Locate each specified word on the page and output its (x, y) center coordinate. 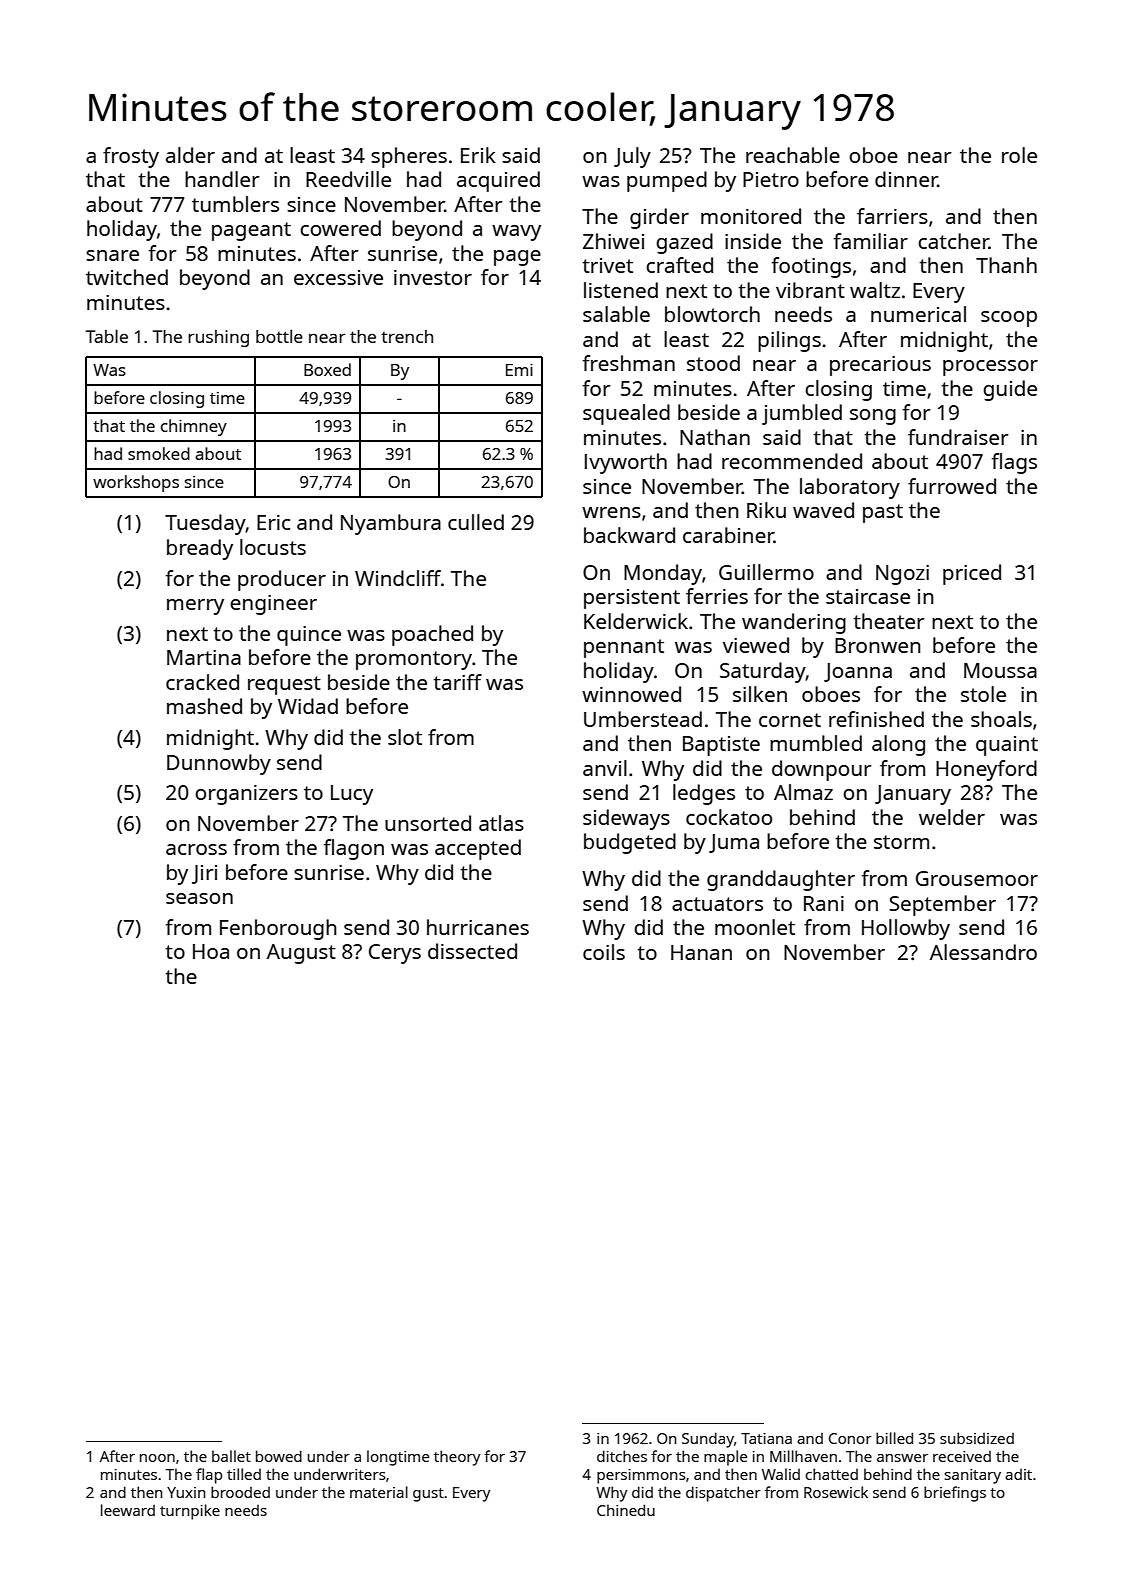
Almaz (803, 792)
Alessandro (983, 952)
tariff (457, 682)
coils (604, 952)
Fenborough (278, 929)
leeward (128, 1510)
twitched (127, 277)
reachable (793, 155)
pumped (667, 181)
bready (200, 549)
